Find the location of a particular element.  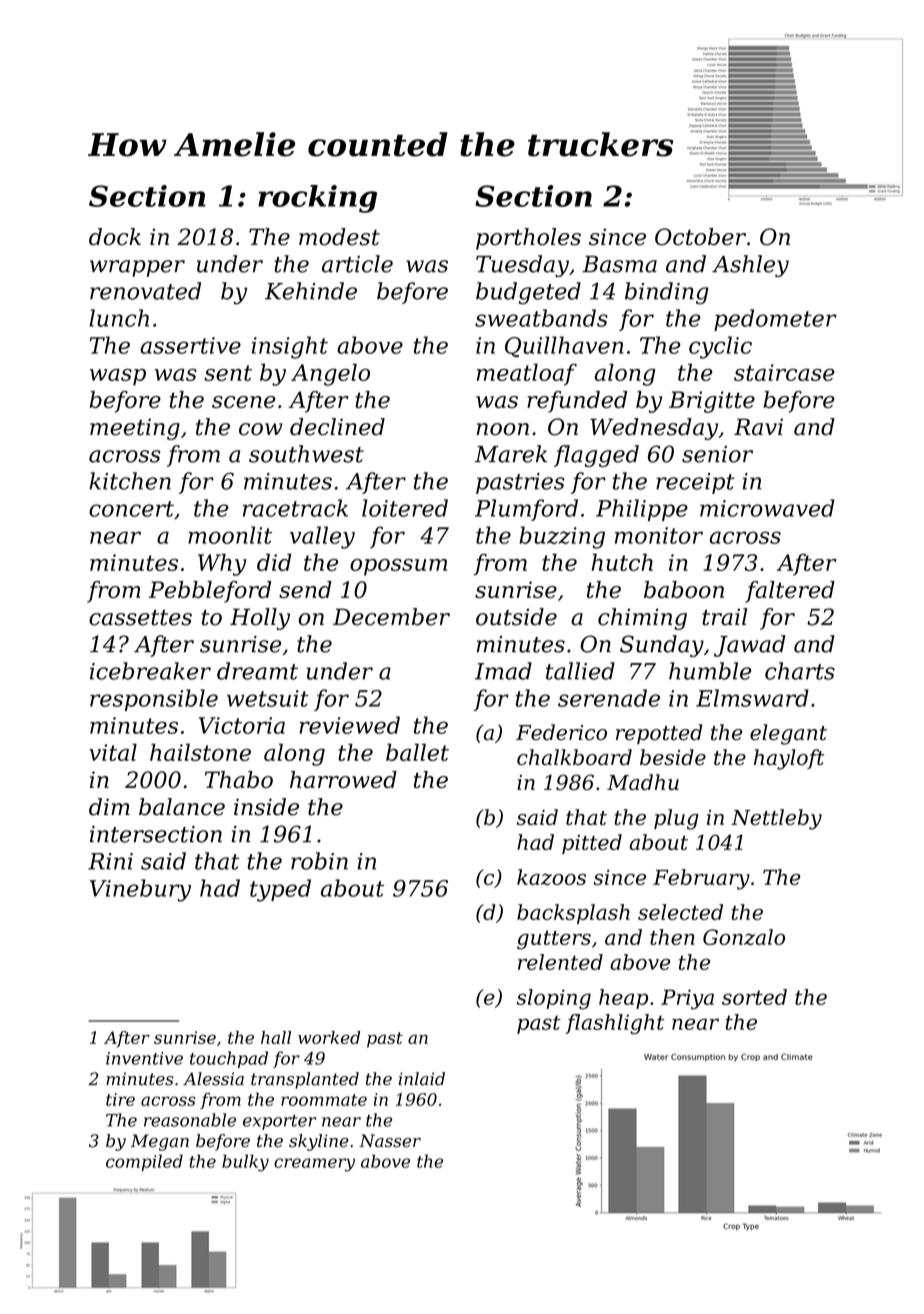

Kehinde is located at coordinates (311, 291).
